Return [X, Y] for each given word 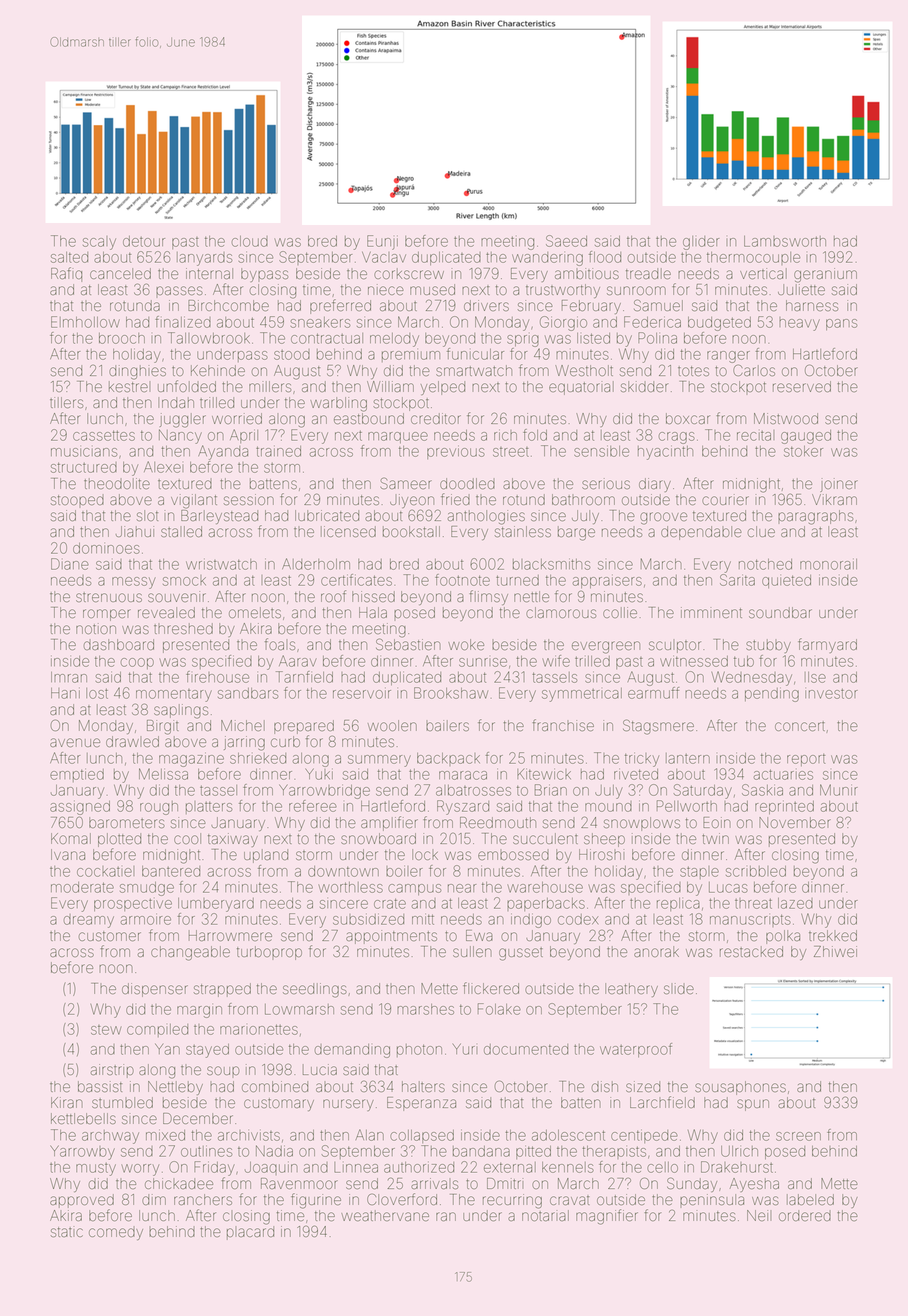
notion [96, 628]
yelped [443, 388]
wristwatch [221, 564]
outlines [206, 1151]
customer [110, 936]
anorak [656, 951]
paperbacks [546, 904]
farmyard [827, 645]
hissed [373, 596]
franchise [563, 725]
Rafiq [66, 274]
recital [755, 436]
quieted [786, 581]
